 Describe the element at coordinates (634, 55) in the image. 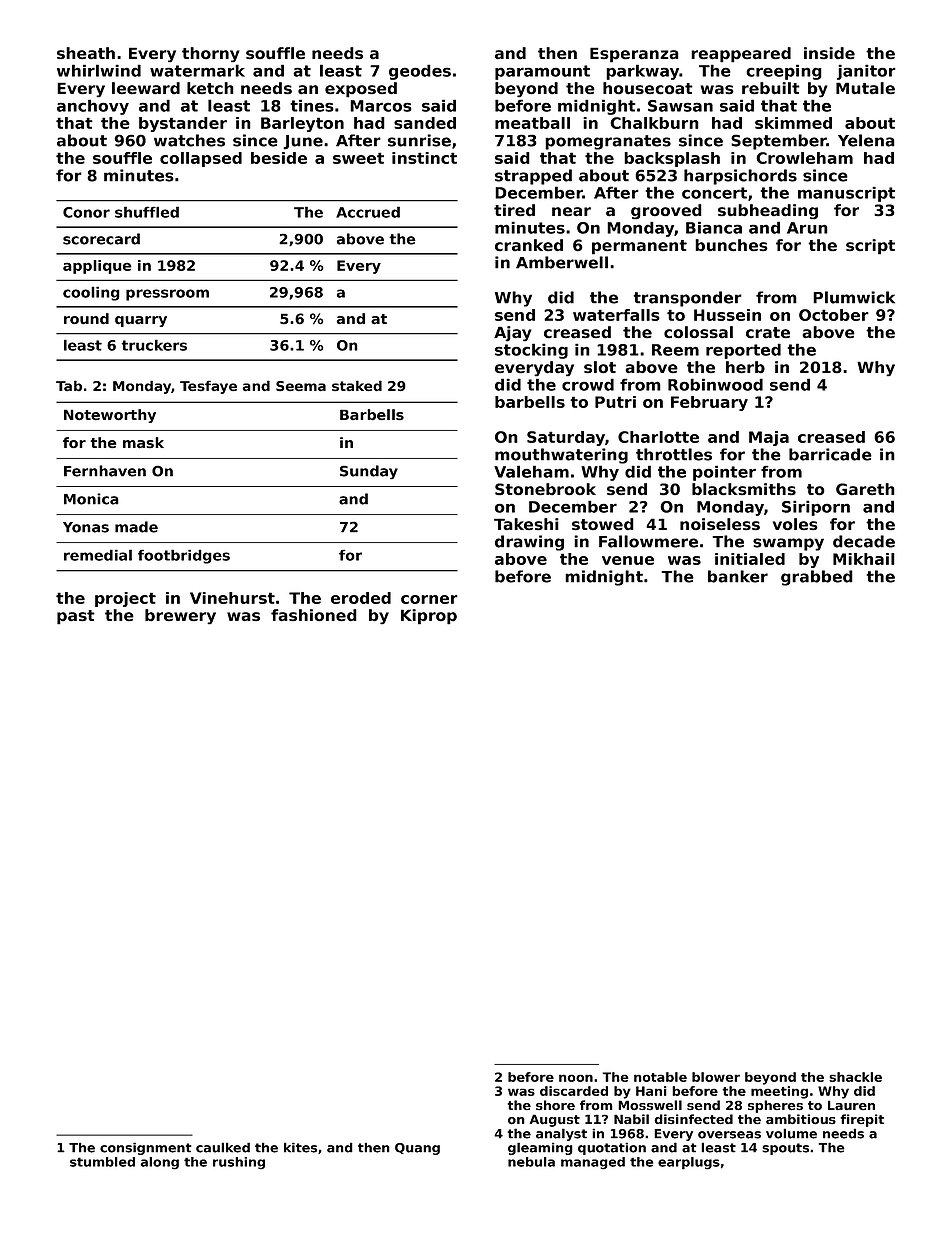

I see `Esperanza` at that location.
